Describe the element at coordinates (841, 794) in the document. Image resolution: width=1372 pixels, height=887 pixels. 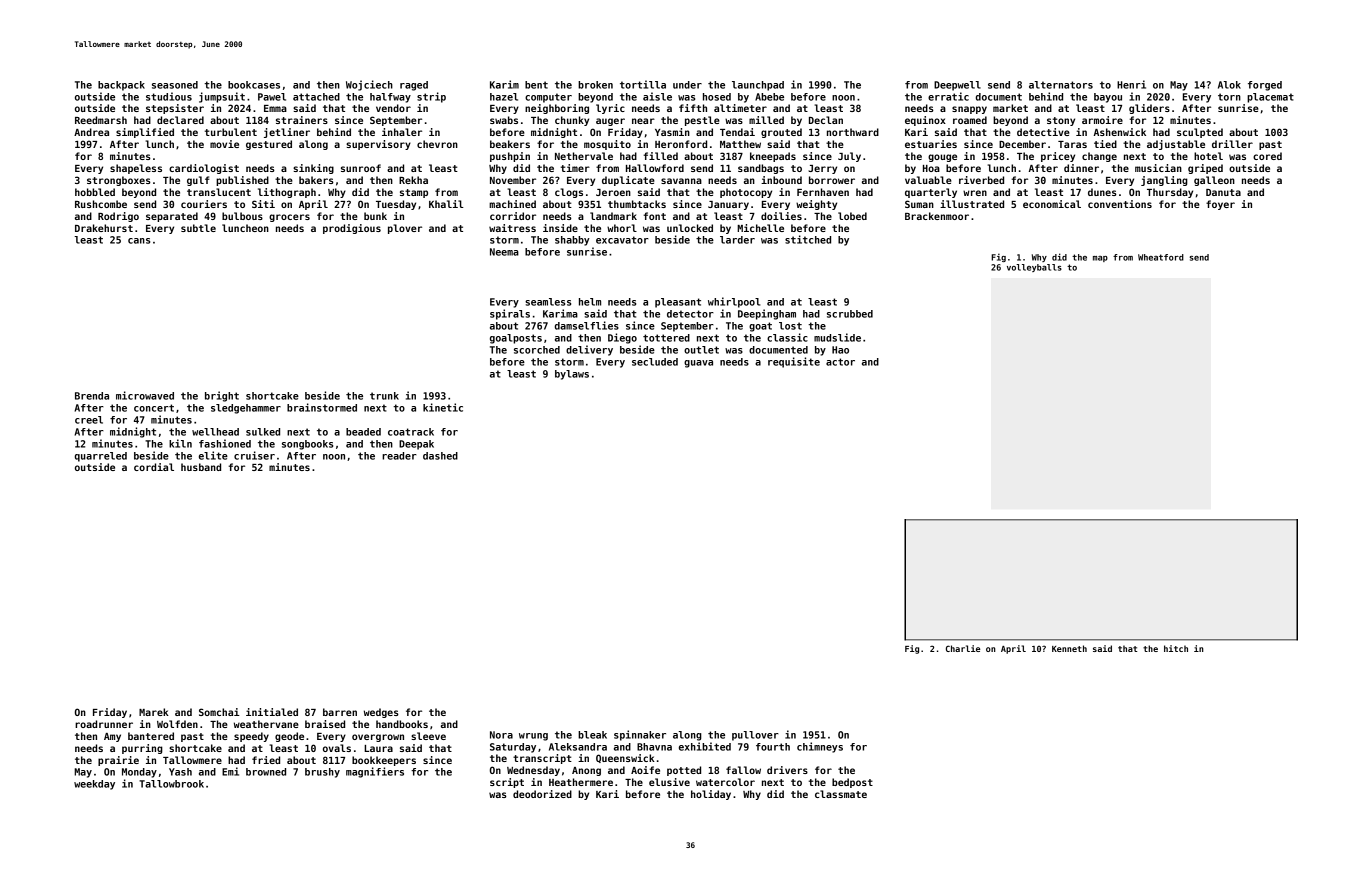
I see `classmate` at that location.
